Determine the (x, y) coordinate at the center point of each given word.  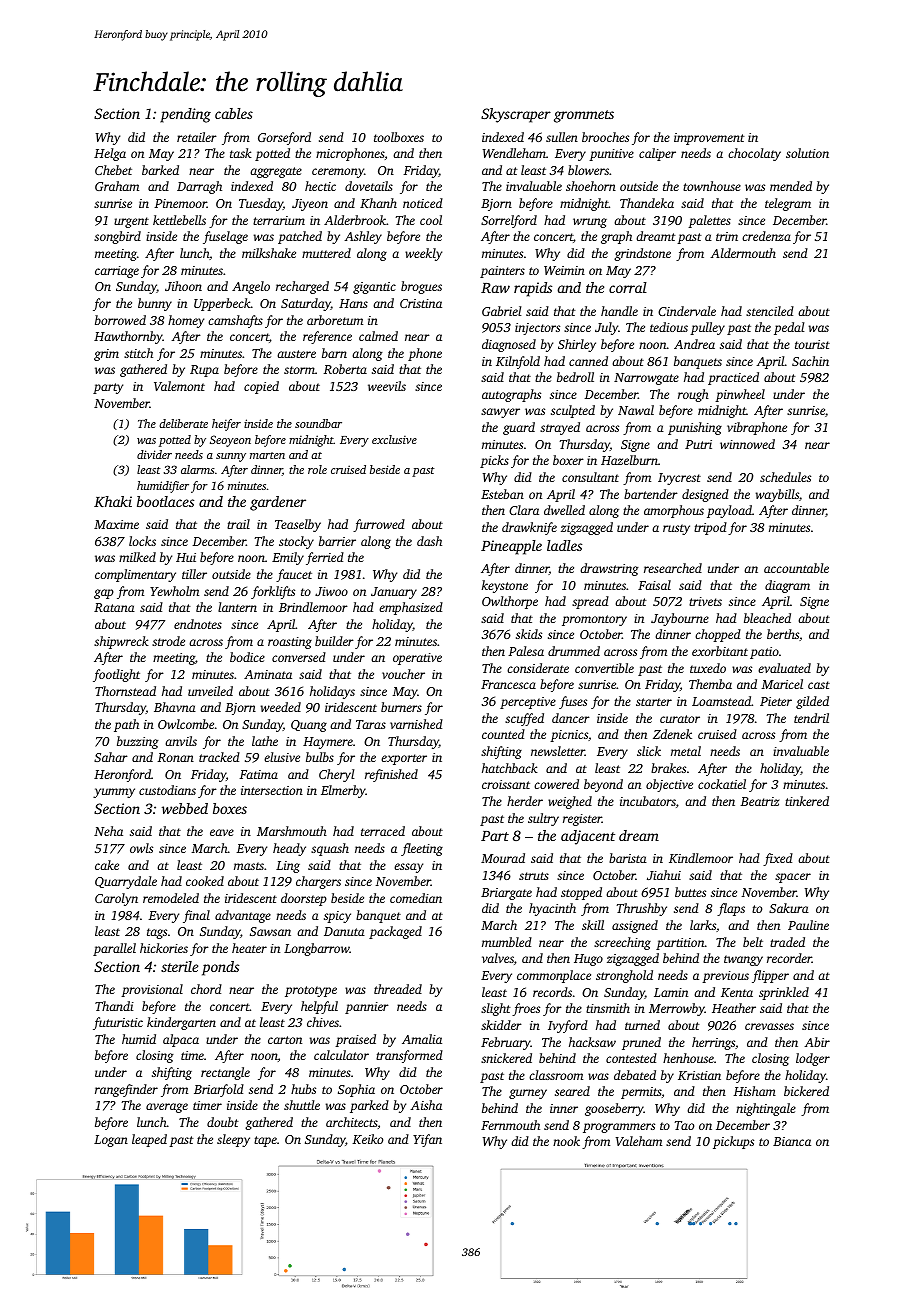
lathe (265, 741)
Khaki (113, 501)
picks (494, 461)
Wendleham (514, 153)
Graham (117, 186)
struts (534, 876)
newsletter (558, 751)
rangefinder (126, 1090)
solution (807, 153)
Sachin (810, 361)
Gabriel (501, 311)
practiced (733, 378)
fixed (778, 859)
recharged (302, 287)
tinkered (807, 801)
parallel (114, 949)
